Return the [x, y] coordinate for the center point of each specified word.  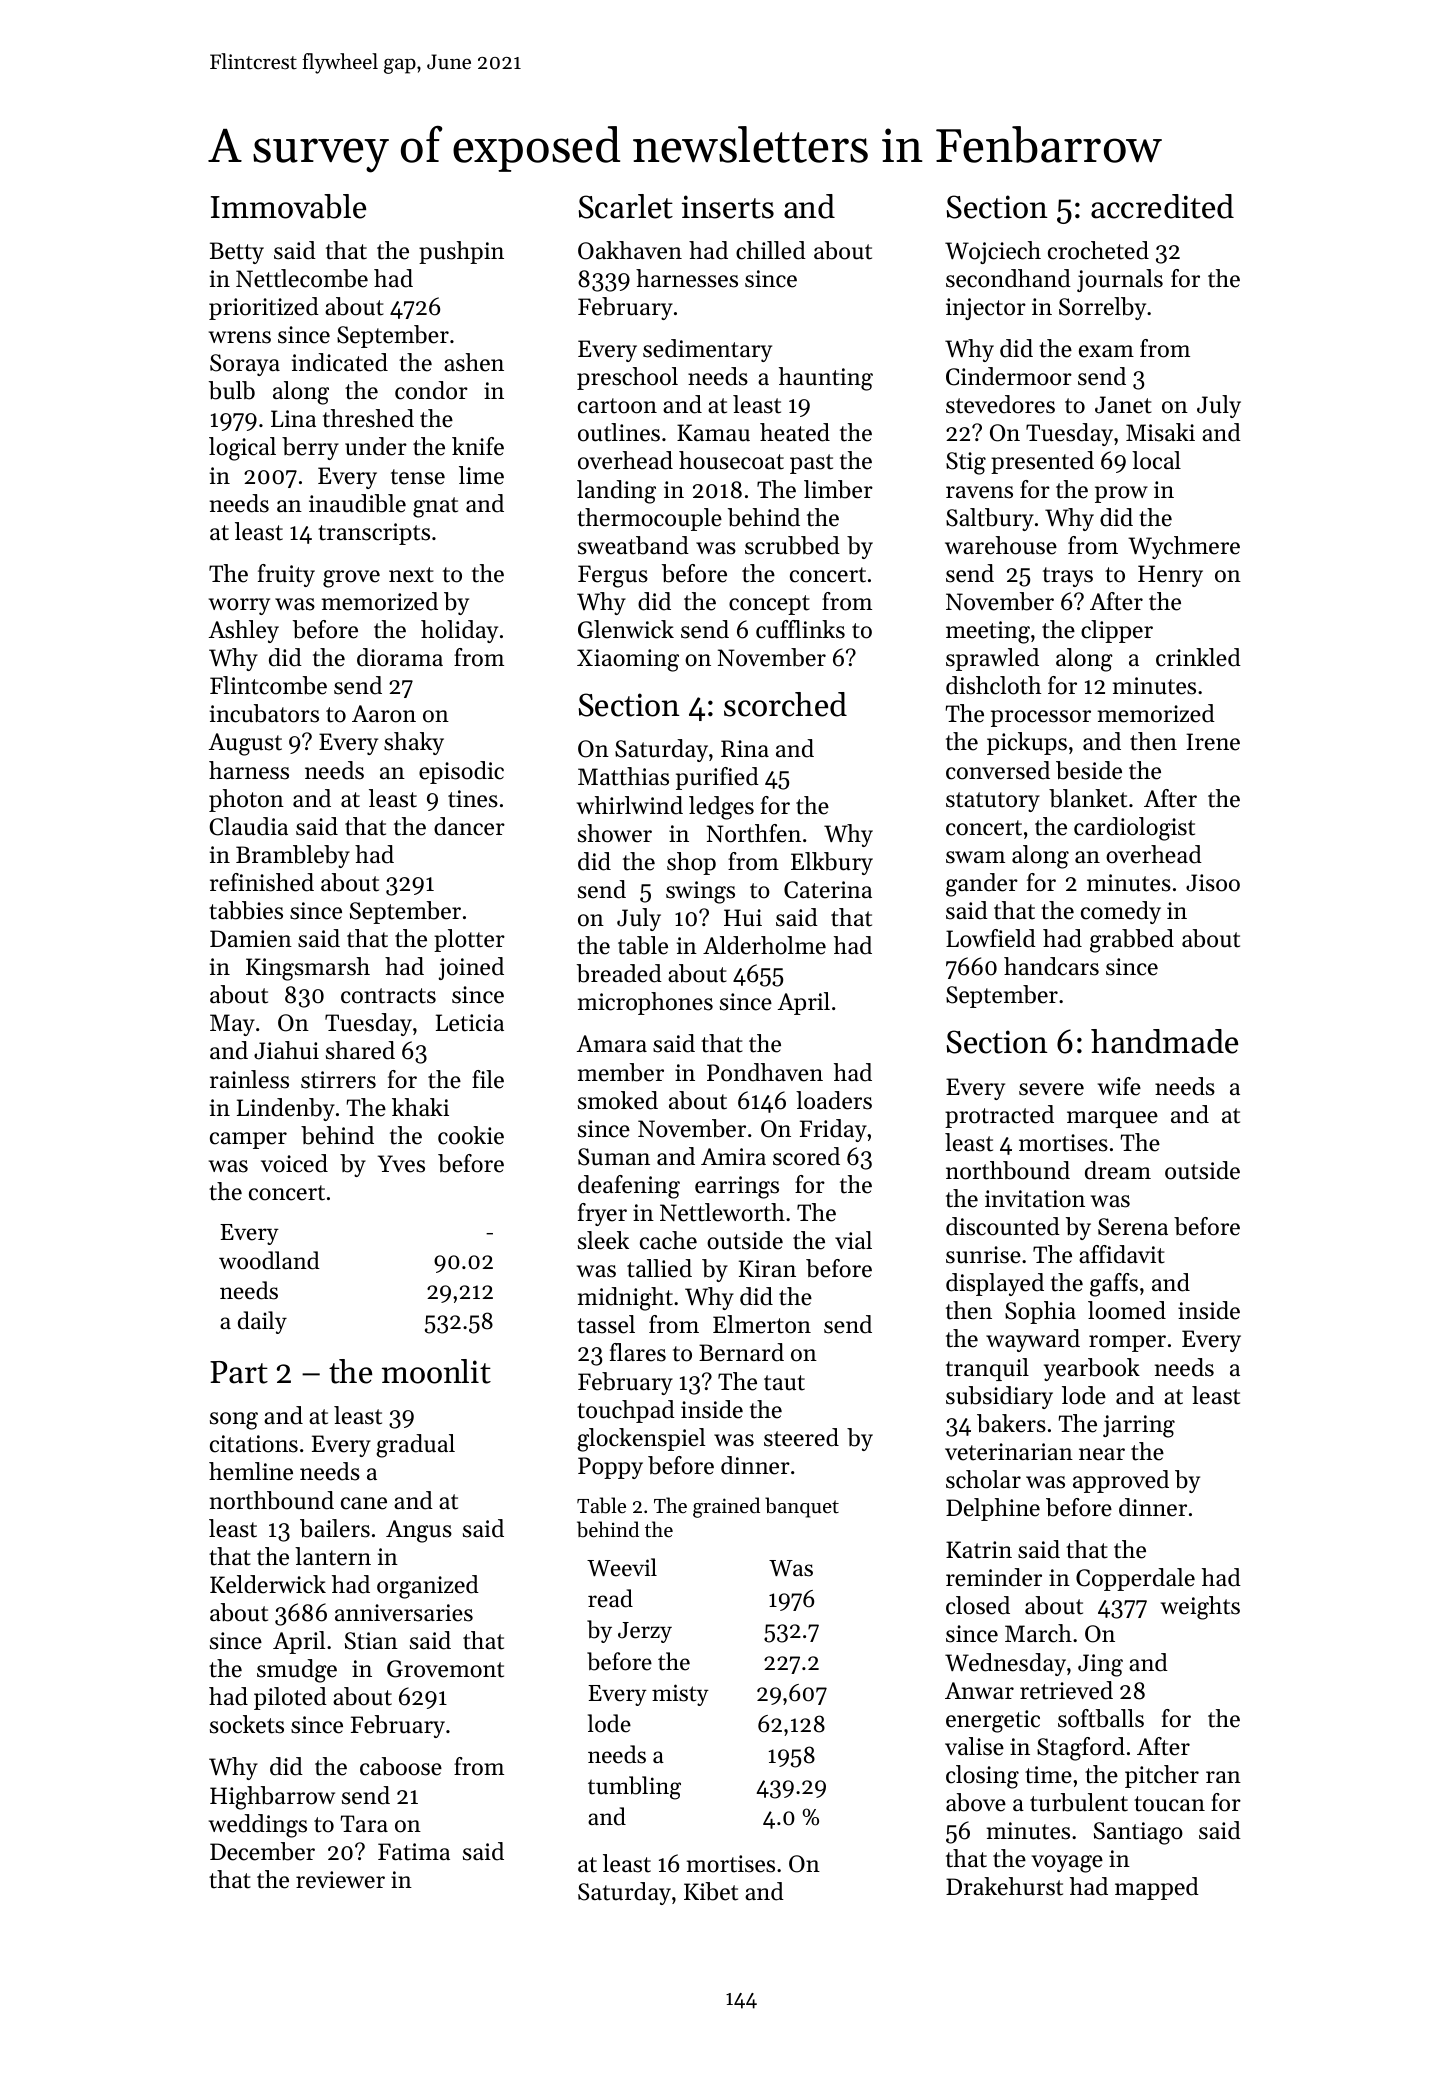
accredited [1162, 206]
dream [1118, 1170]
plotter [469, 940]
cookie [471, 1135]
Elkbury [832, 863]
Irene [1213, 742]
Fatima [414, 1852]
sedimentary [707, 350]
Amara [612, 1043]
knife [478, 446]
